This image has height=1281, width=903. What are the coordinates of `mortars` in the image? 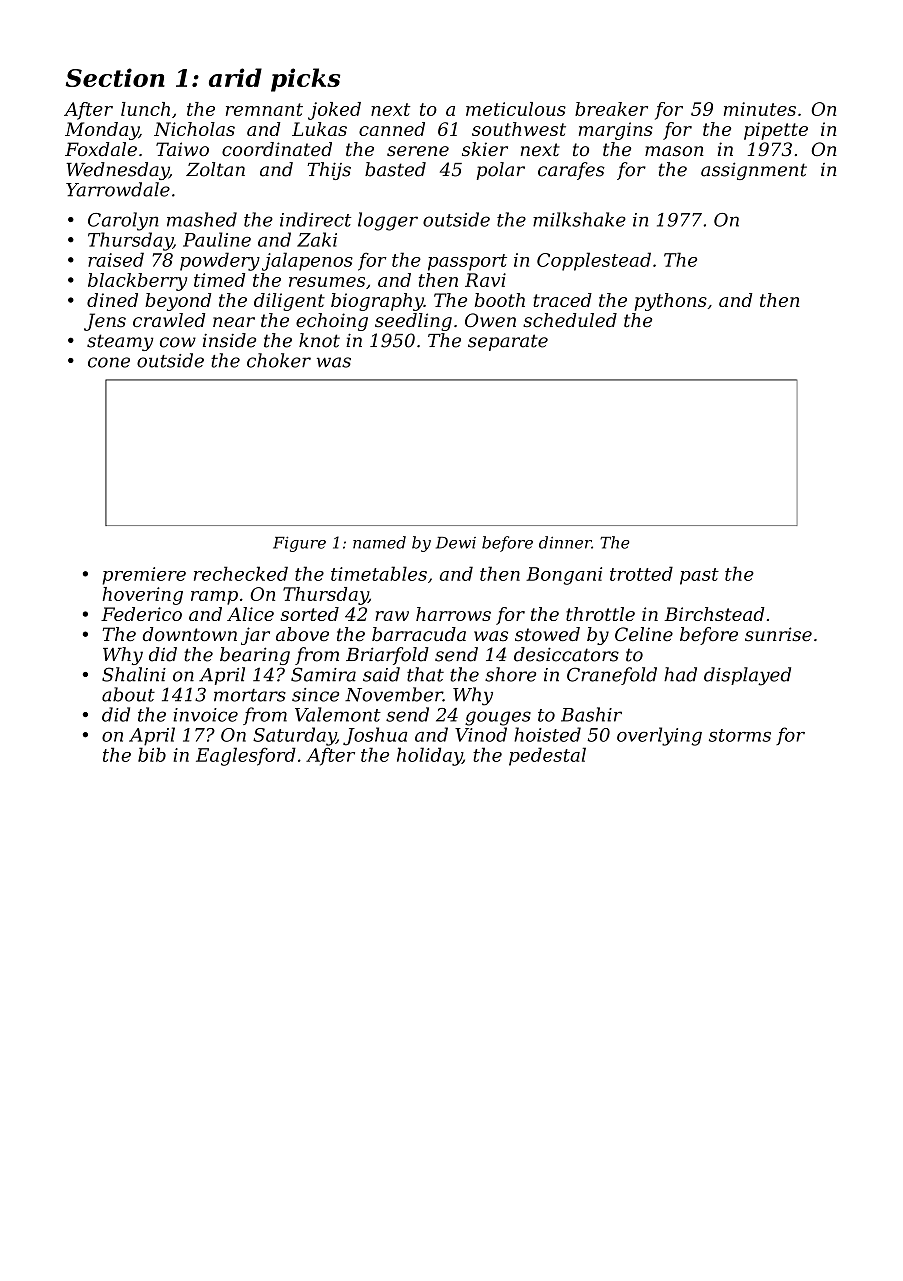 It's located at (250, 695).
